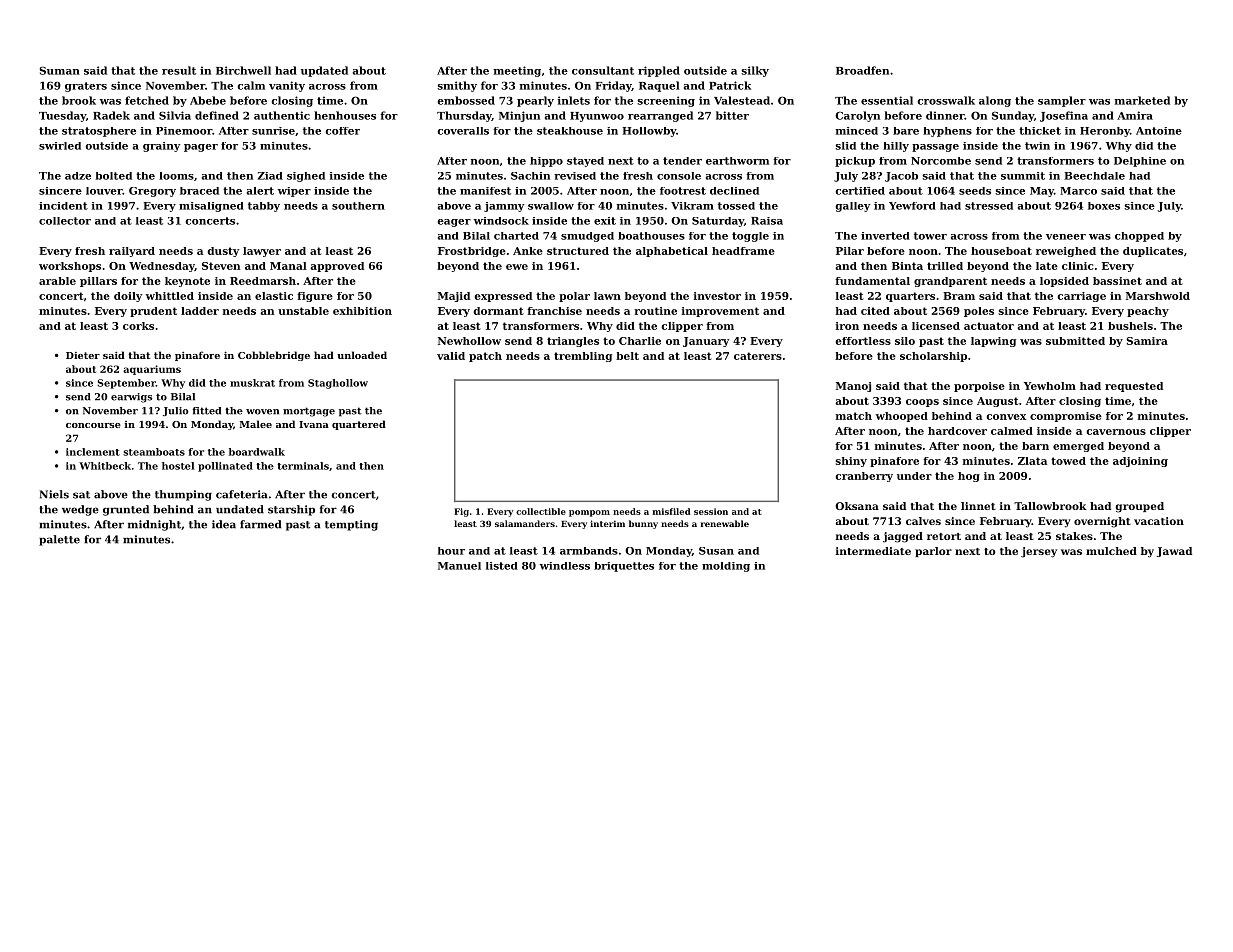  Describe the element at coordinates (603, 70) in the image. I see `consultant` at that location.
